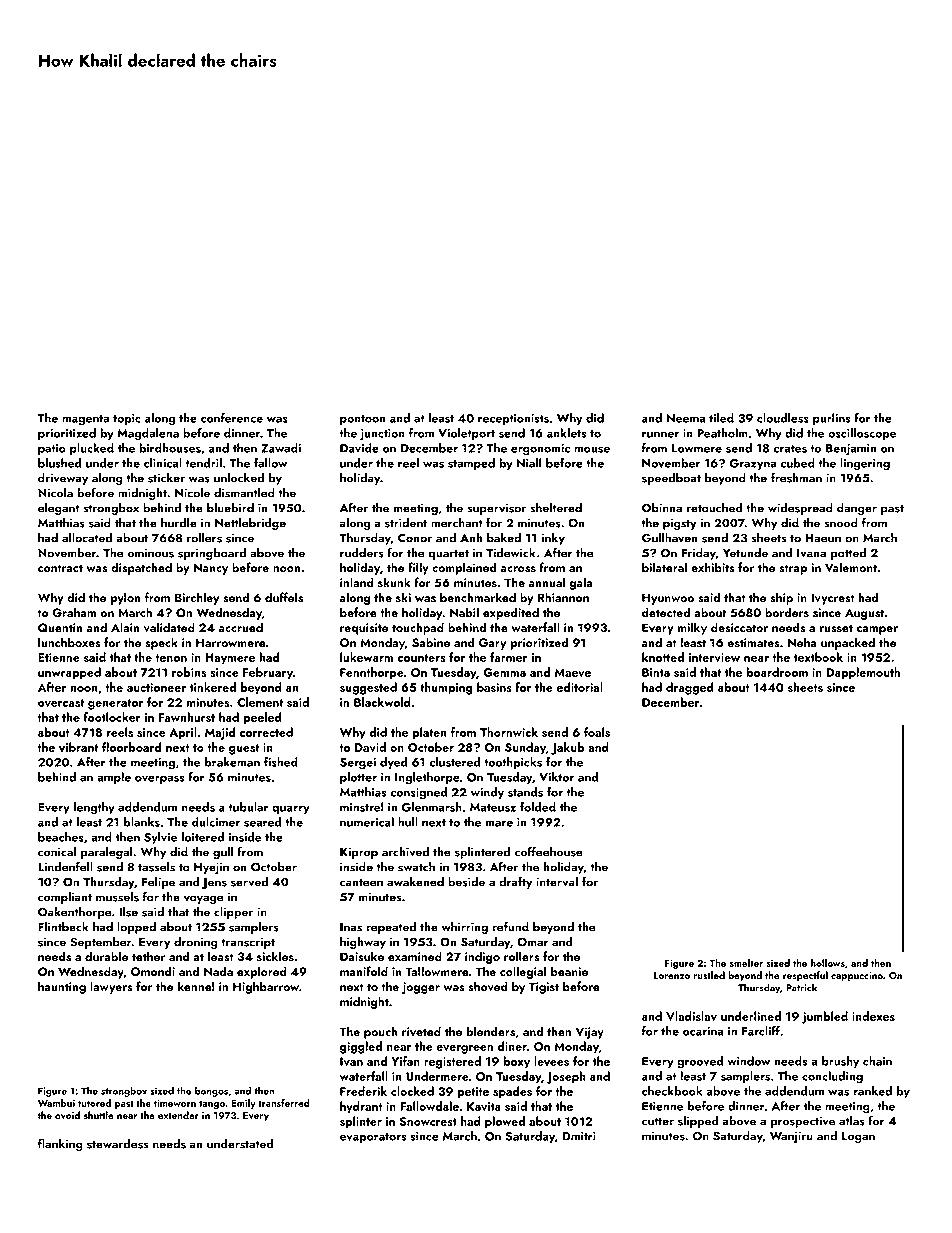 The height and width of the screenshot is (1233, 952). I want to click on unlocked, so click(239, 478).
